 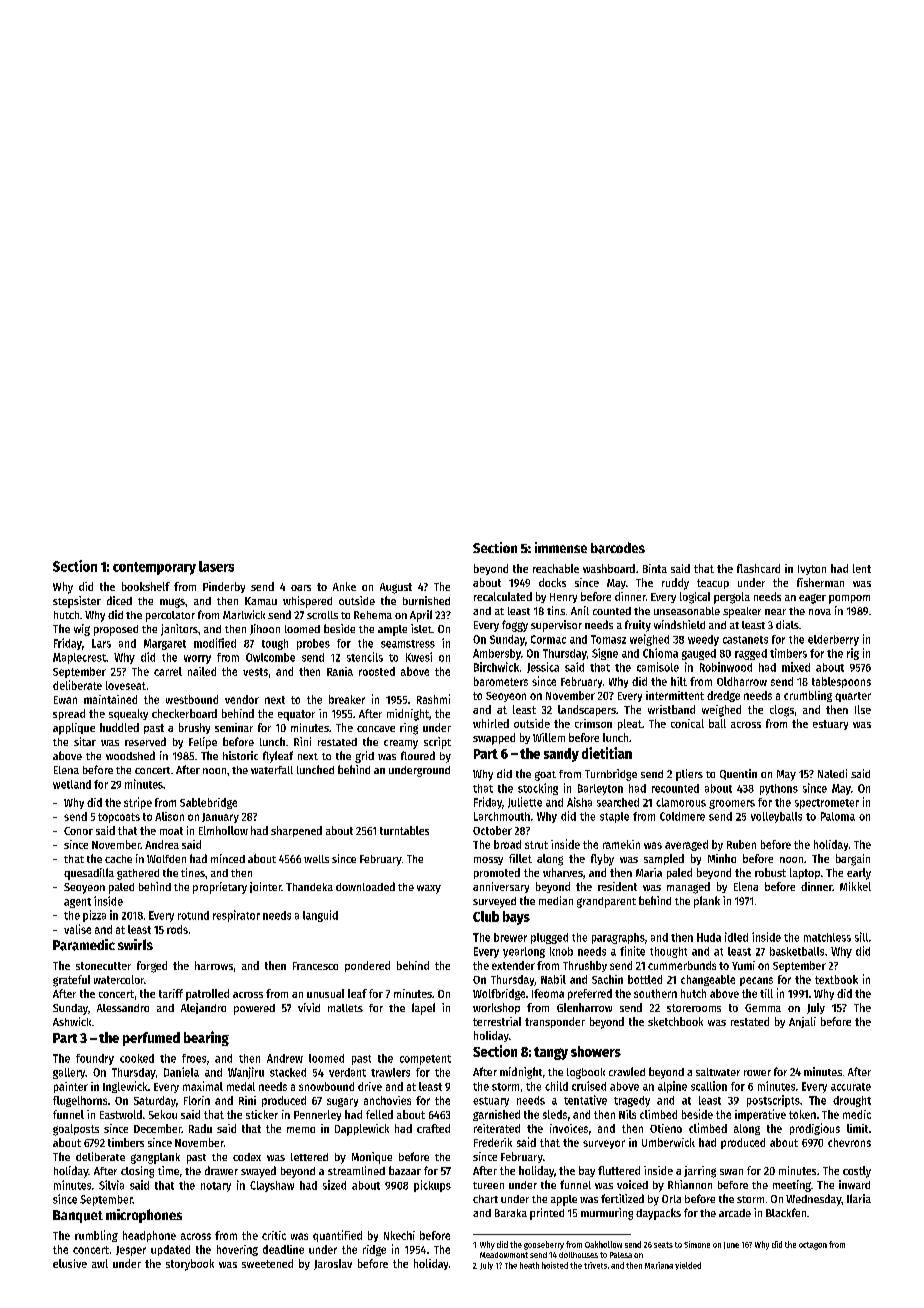 What do you see at coordinates (802, 1114) in the screenshot?
I see `token` at bounding box center [802, 1114].
